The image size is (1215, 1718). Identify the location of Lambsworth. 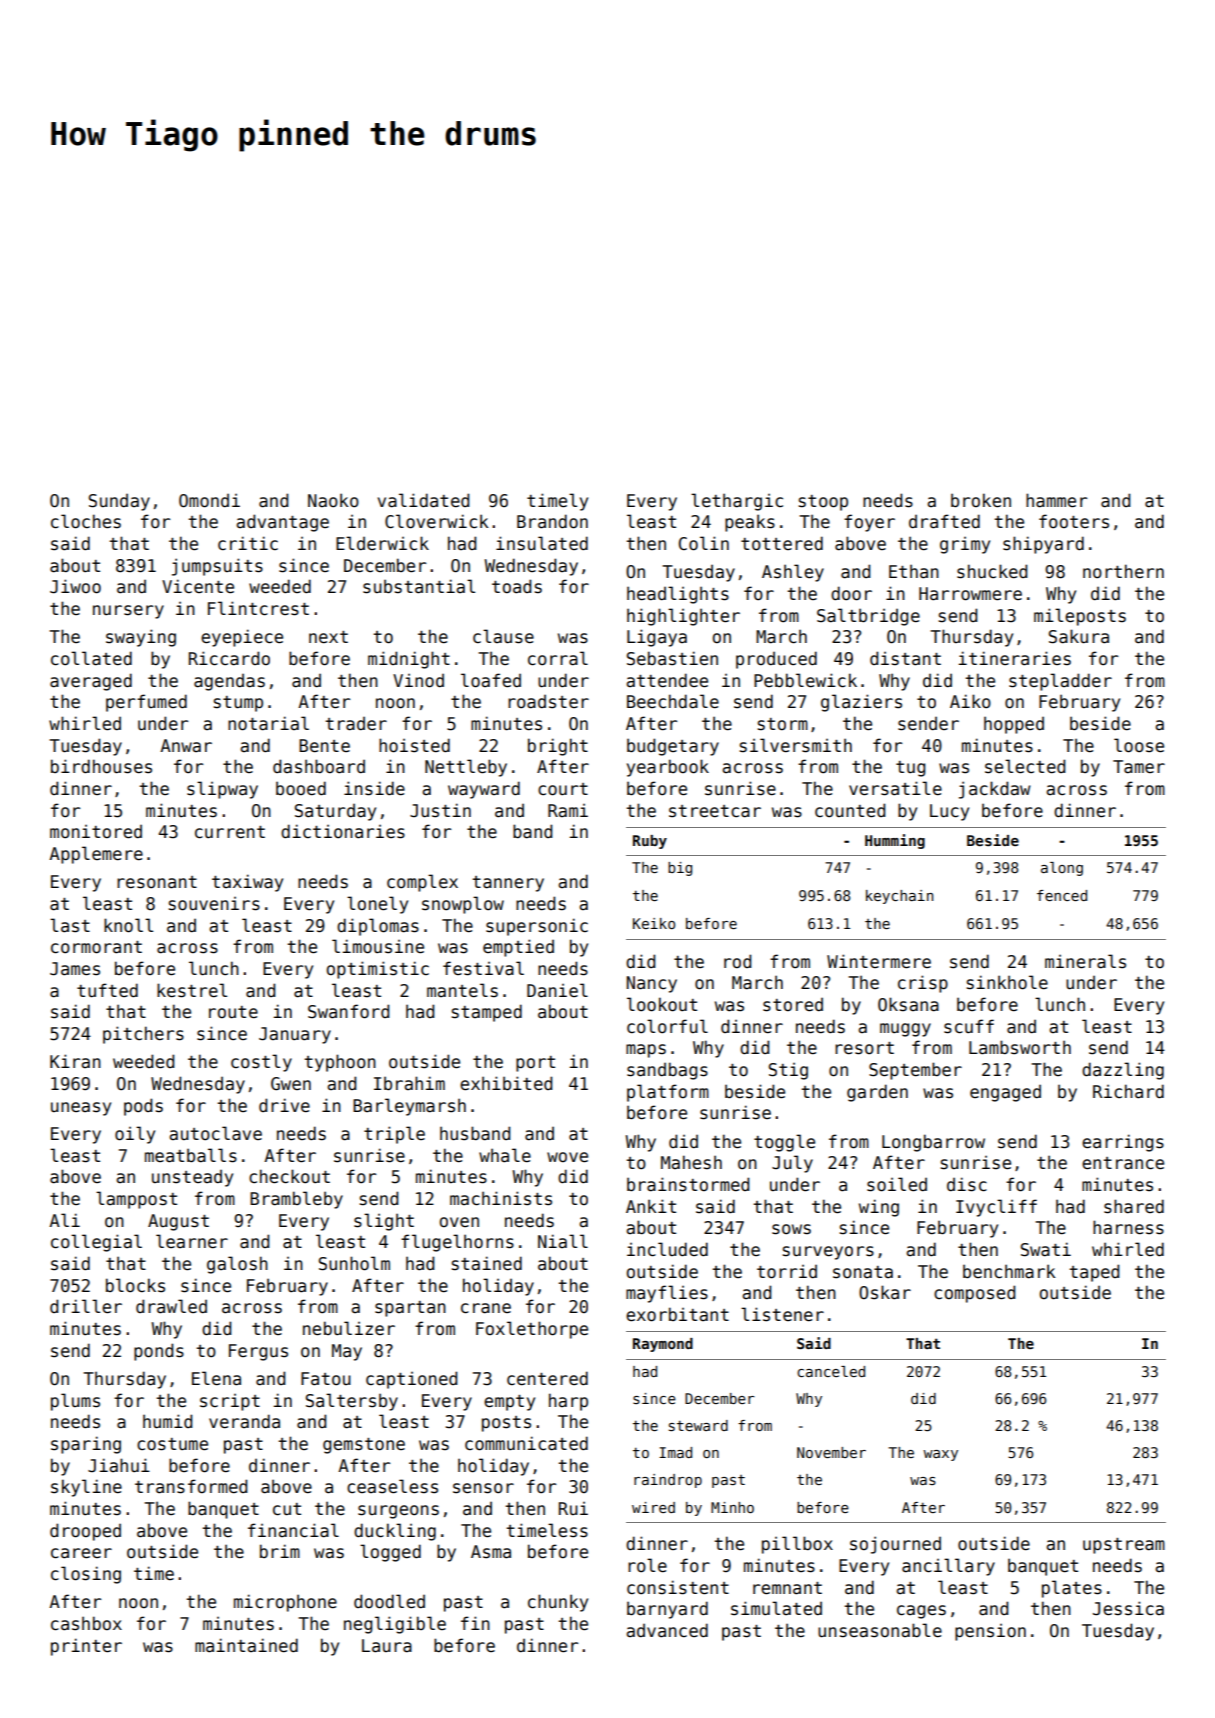
(1020, 1047).
